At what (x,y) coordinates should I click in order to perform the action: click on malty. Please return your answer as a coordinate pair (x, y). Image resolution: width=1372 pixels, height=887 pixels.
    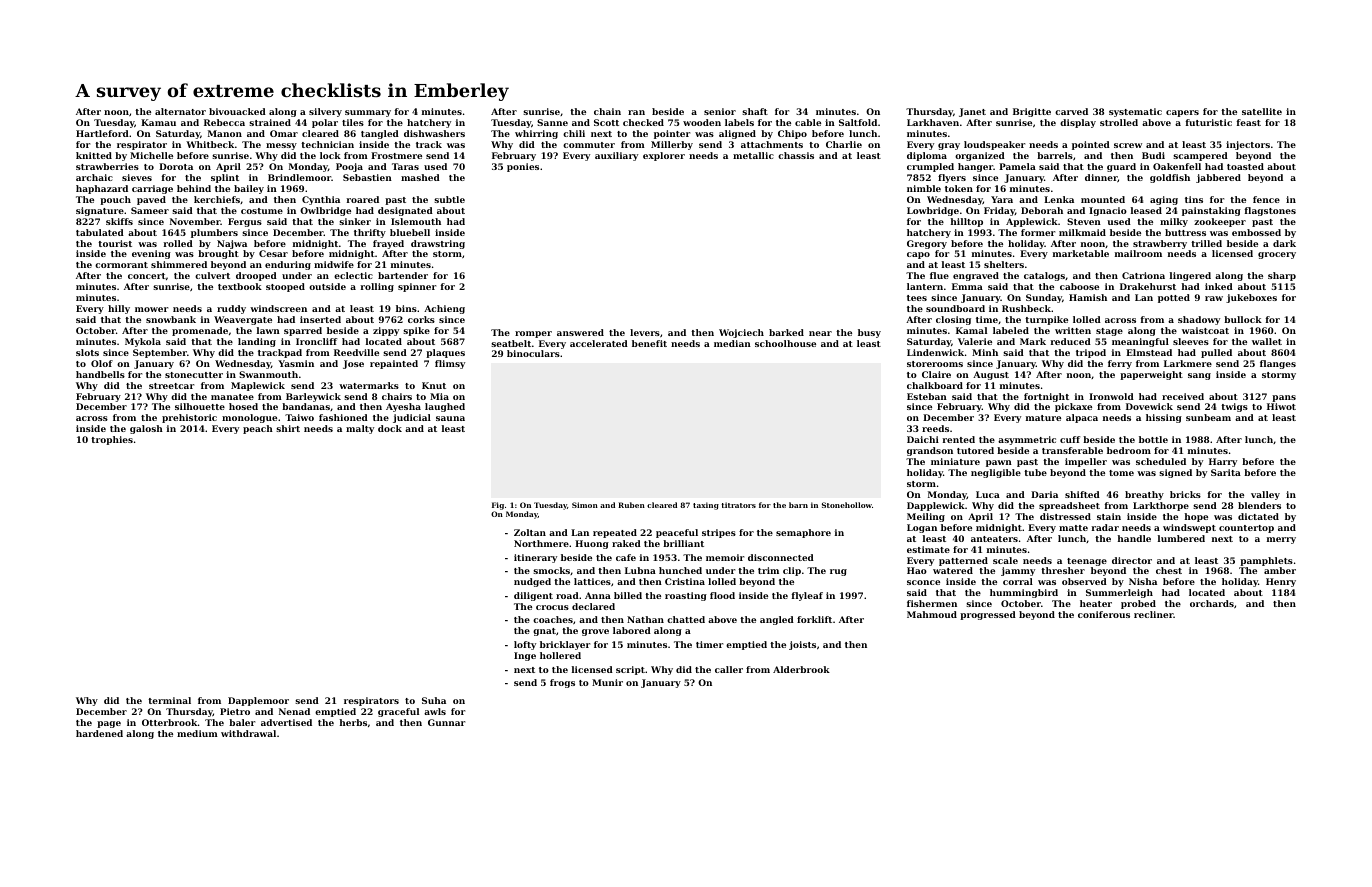
    Looking at the image, I should click on (360, 429).
